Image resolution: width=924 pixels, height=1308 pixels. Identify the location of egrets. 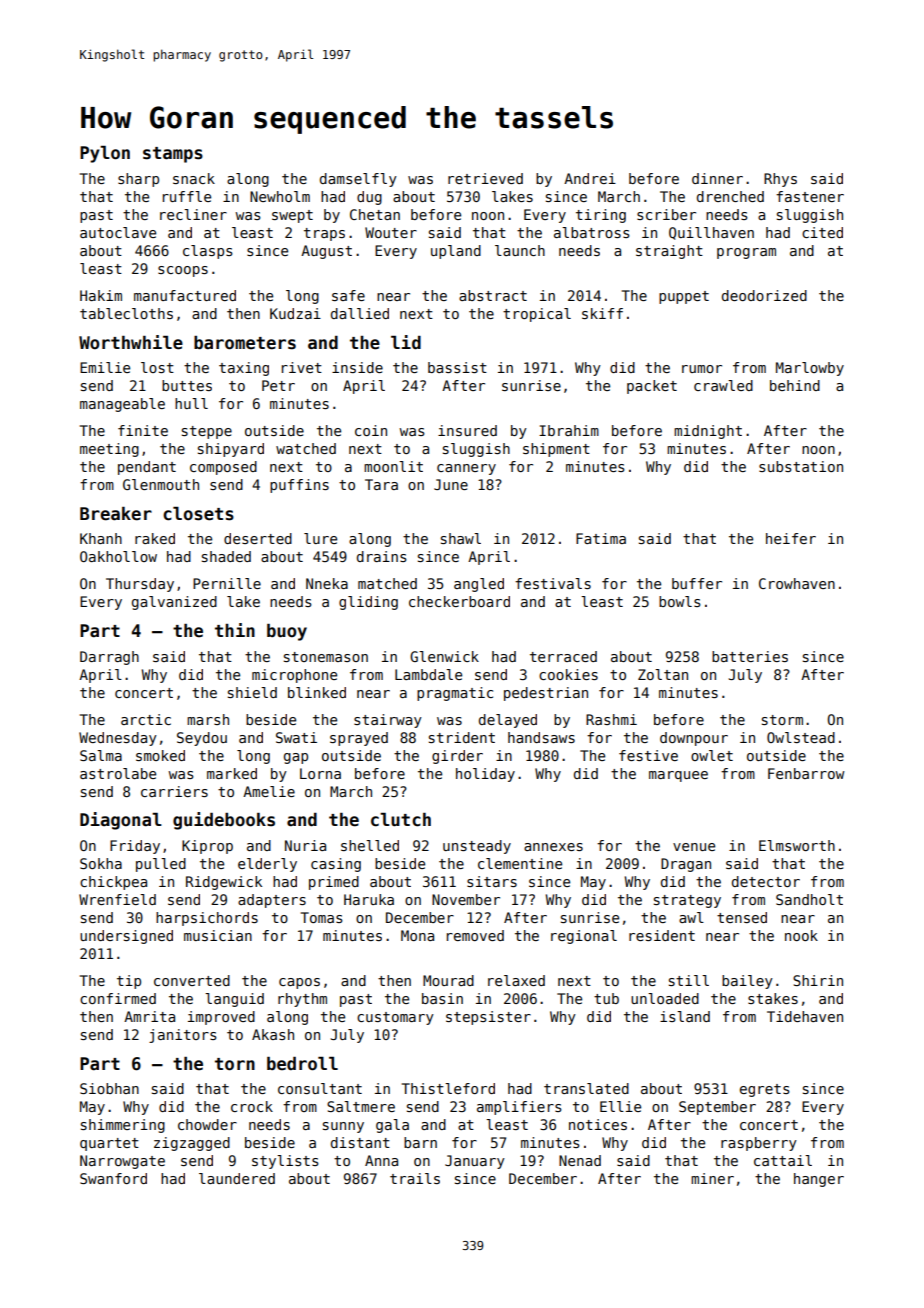
(765, 1090).
